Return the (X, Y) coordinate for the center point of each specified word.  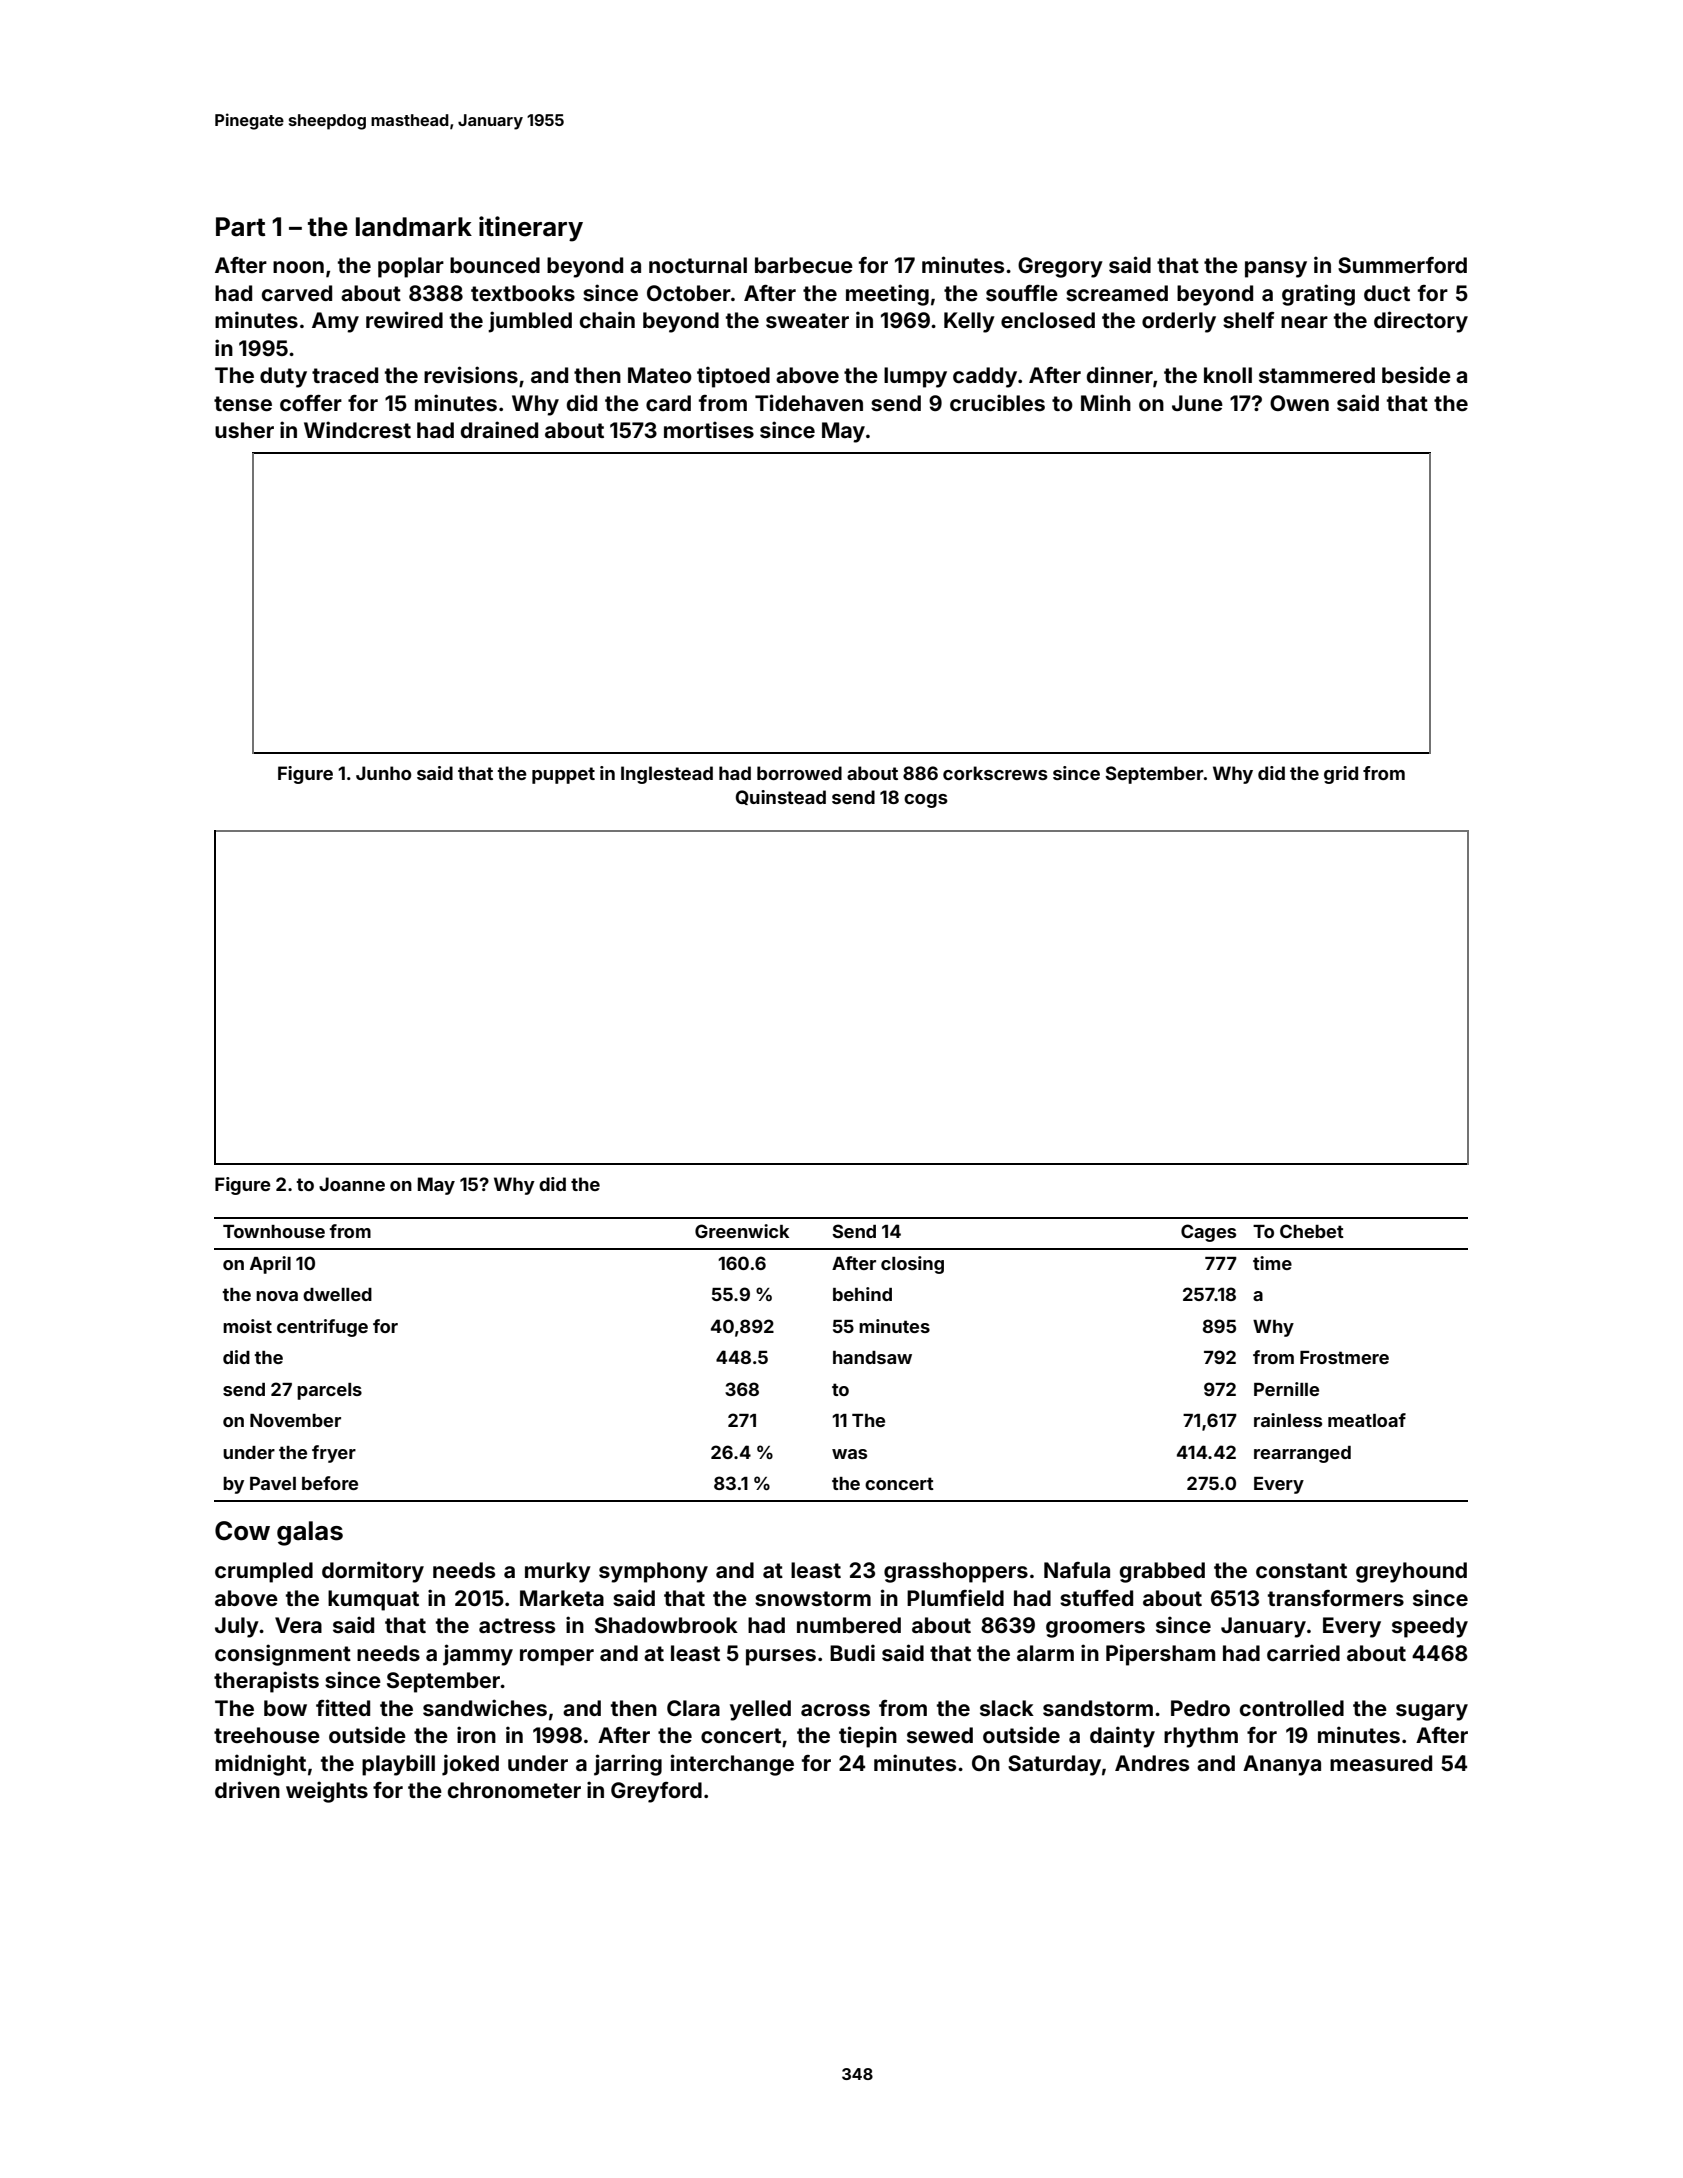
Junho (383, 773)
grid (1341, 775)
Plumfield (955, 1597)
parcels (329, 1391)
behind (862, 1294)
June (1197, 403)
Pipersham (1160, 1655)
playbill (398, 1765)
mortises (709, 429)
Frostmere (1344, 1357)
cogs (926, 801)
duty (283, 377)
